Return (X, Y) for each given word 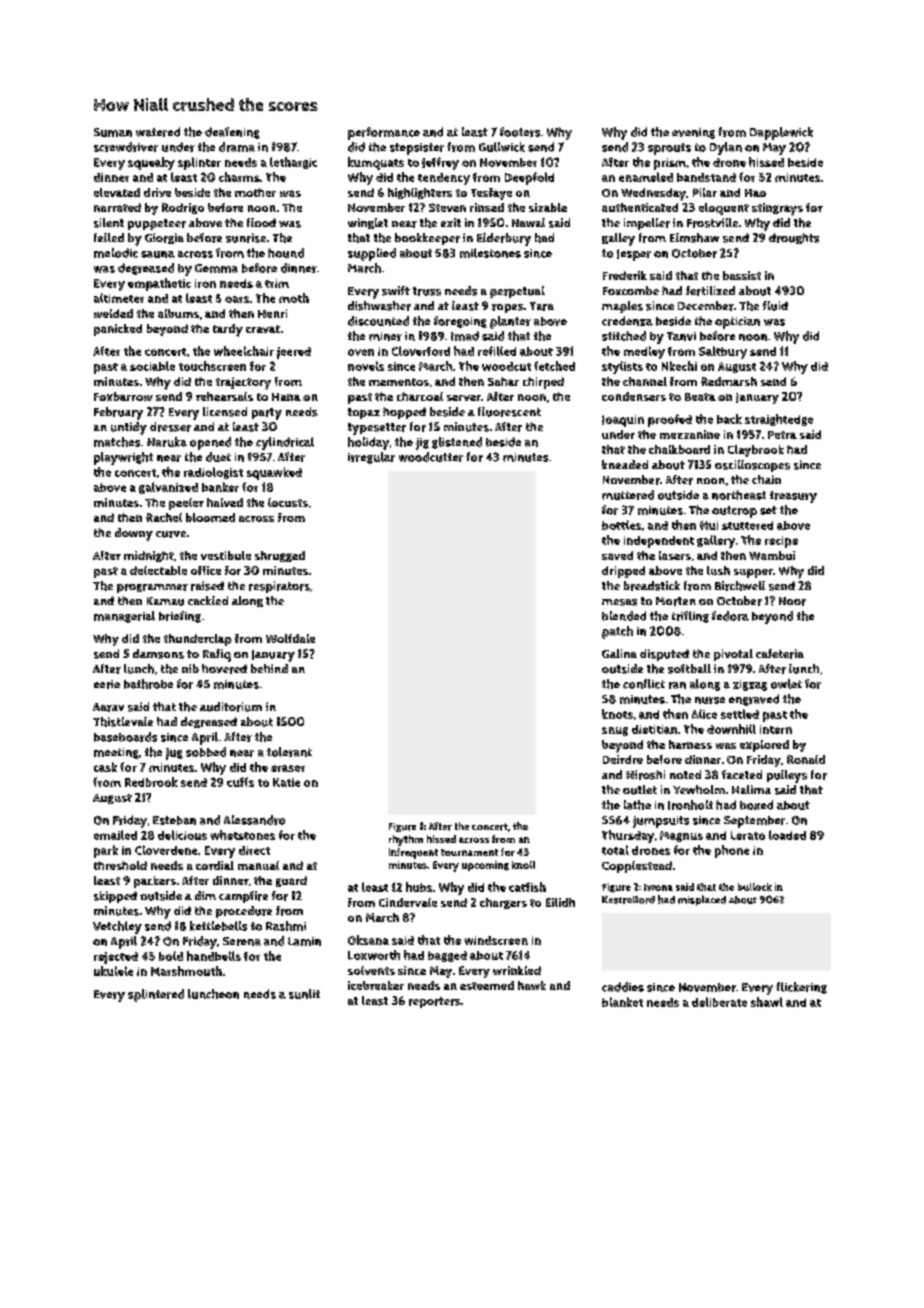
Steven (447, 207)
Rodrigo (183, 208)
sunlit (304, 994)
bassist (742, 275)
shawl (767, 1002)
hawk (532, 985)
